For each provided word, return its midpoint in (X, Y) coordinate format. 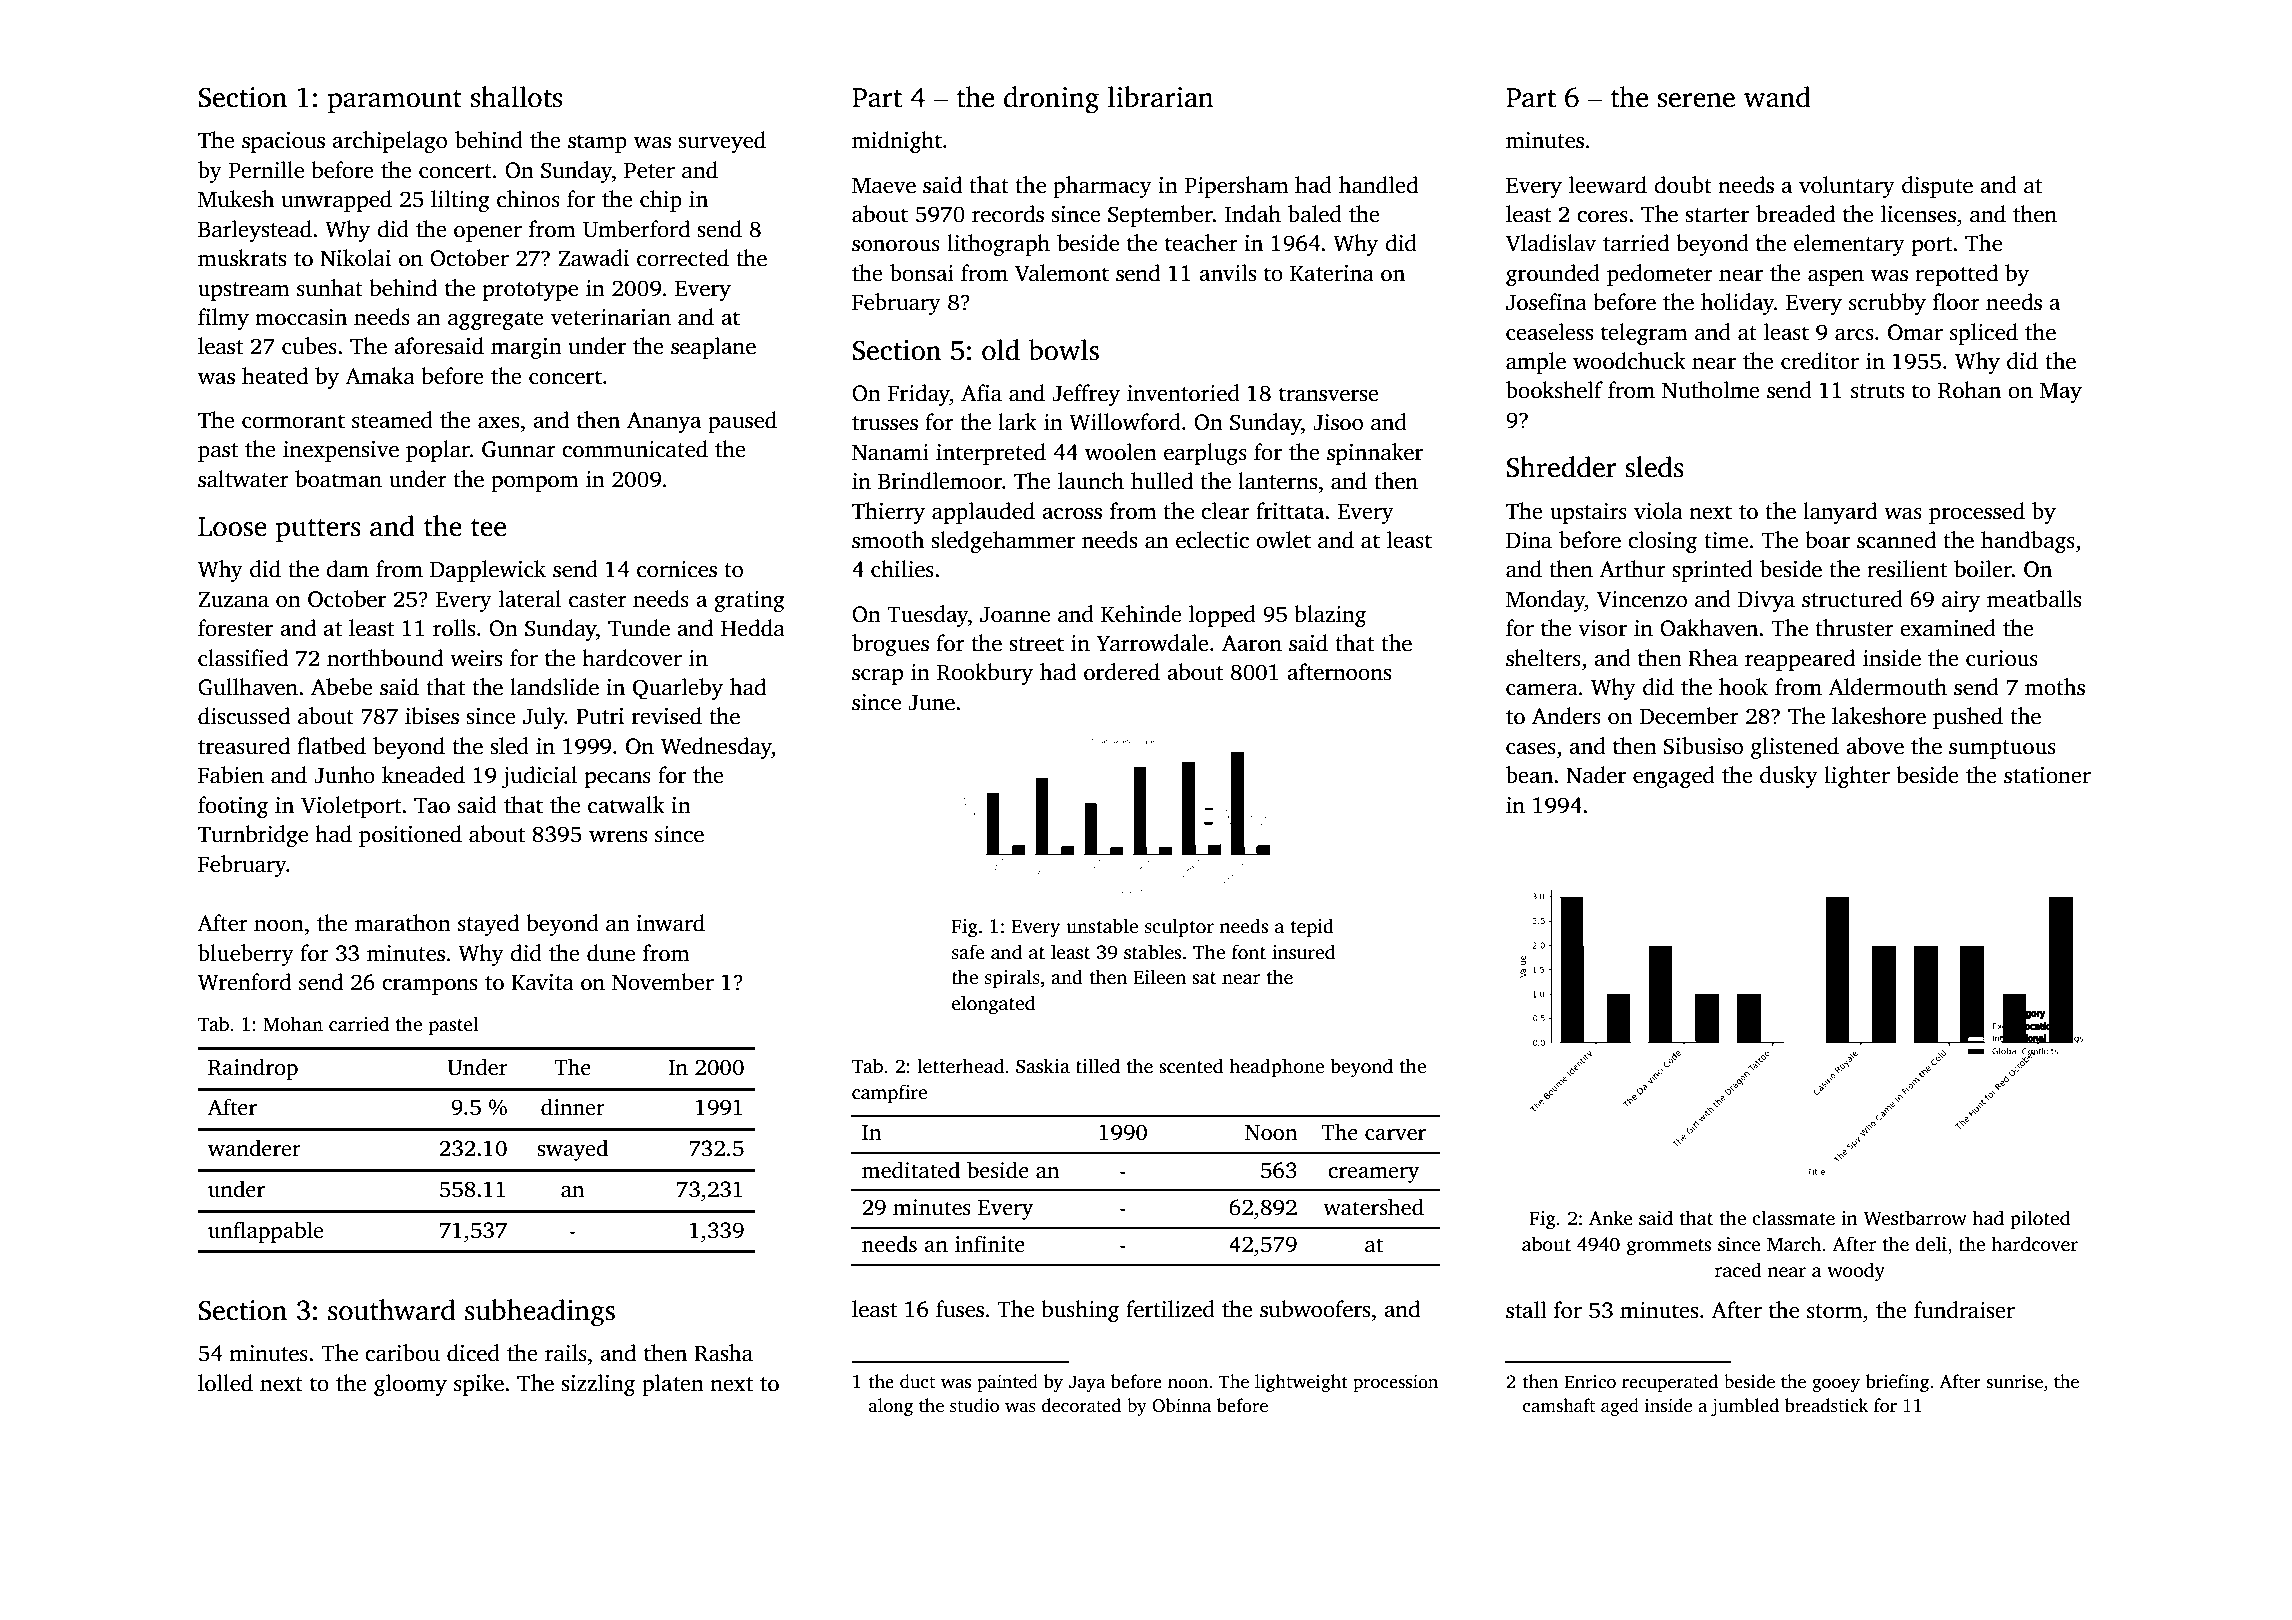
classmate (1793, 1218)
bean (1529, 775)
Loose (232, 527)
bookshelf (1554, 390)
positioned (410, 836)
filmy (223, 319)
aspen (1836, 278)
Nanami (890, 452)
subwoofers (1315, 1309)
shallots (516, 97)
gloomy (410, 1385)
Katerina (1332, 273)
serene (1696, 100)
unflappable (265, 1232)
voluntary (1847, 187)
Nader (1596, 775)
